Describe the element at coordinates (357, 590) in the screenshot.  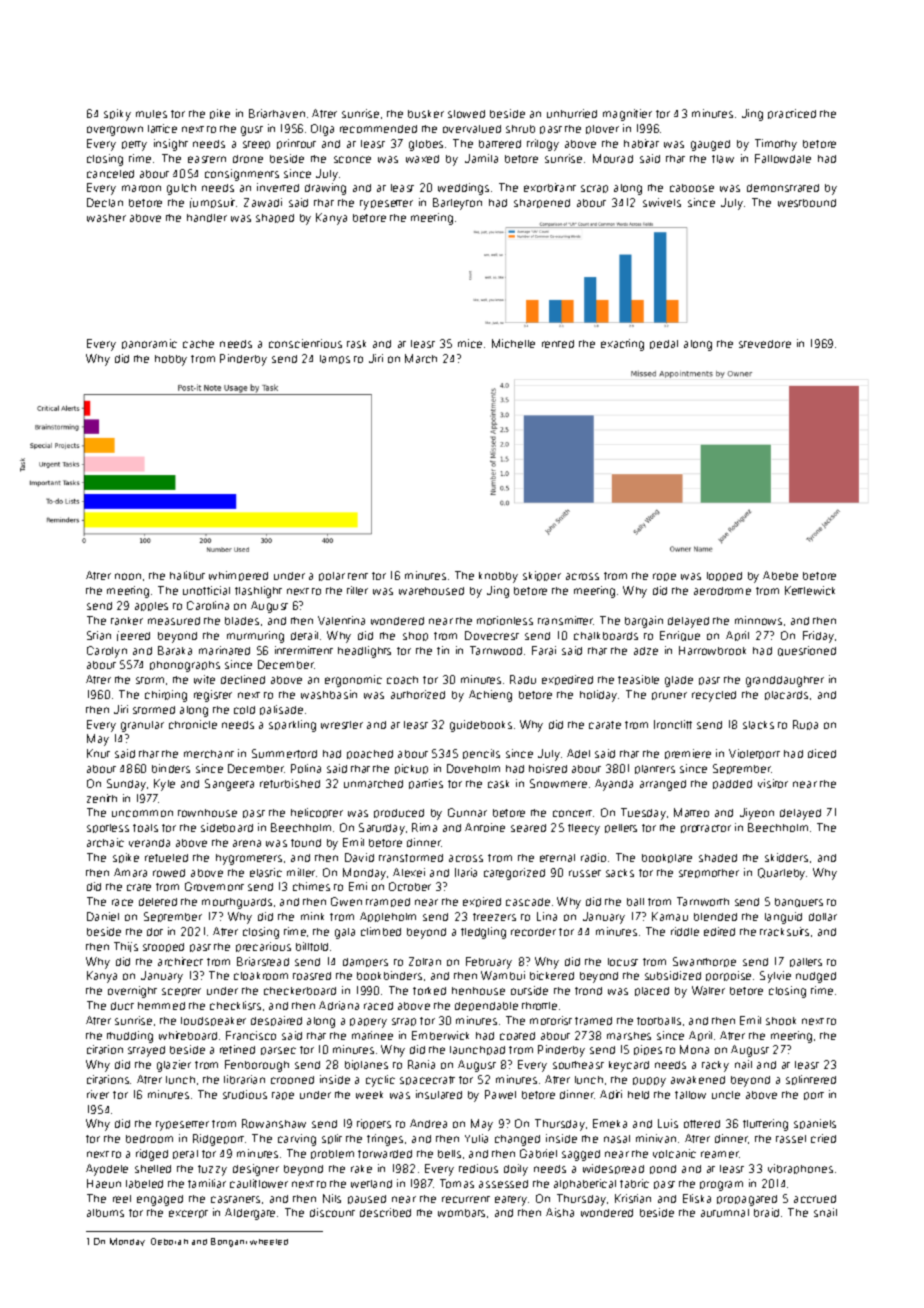
I see `tiller` at that location.
